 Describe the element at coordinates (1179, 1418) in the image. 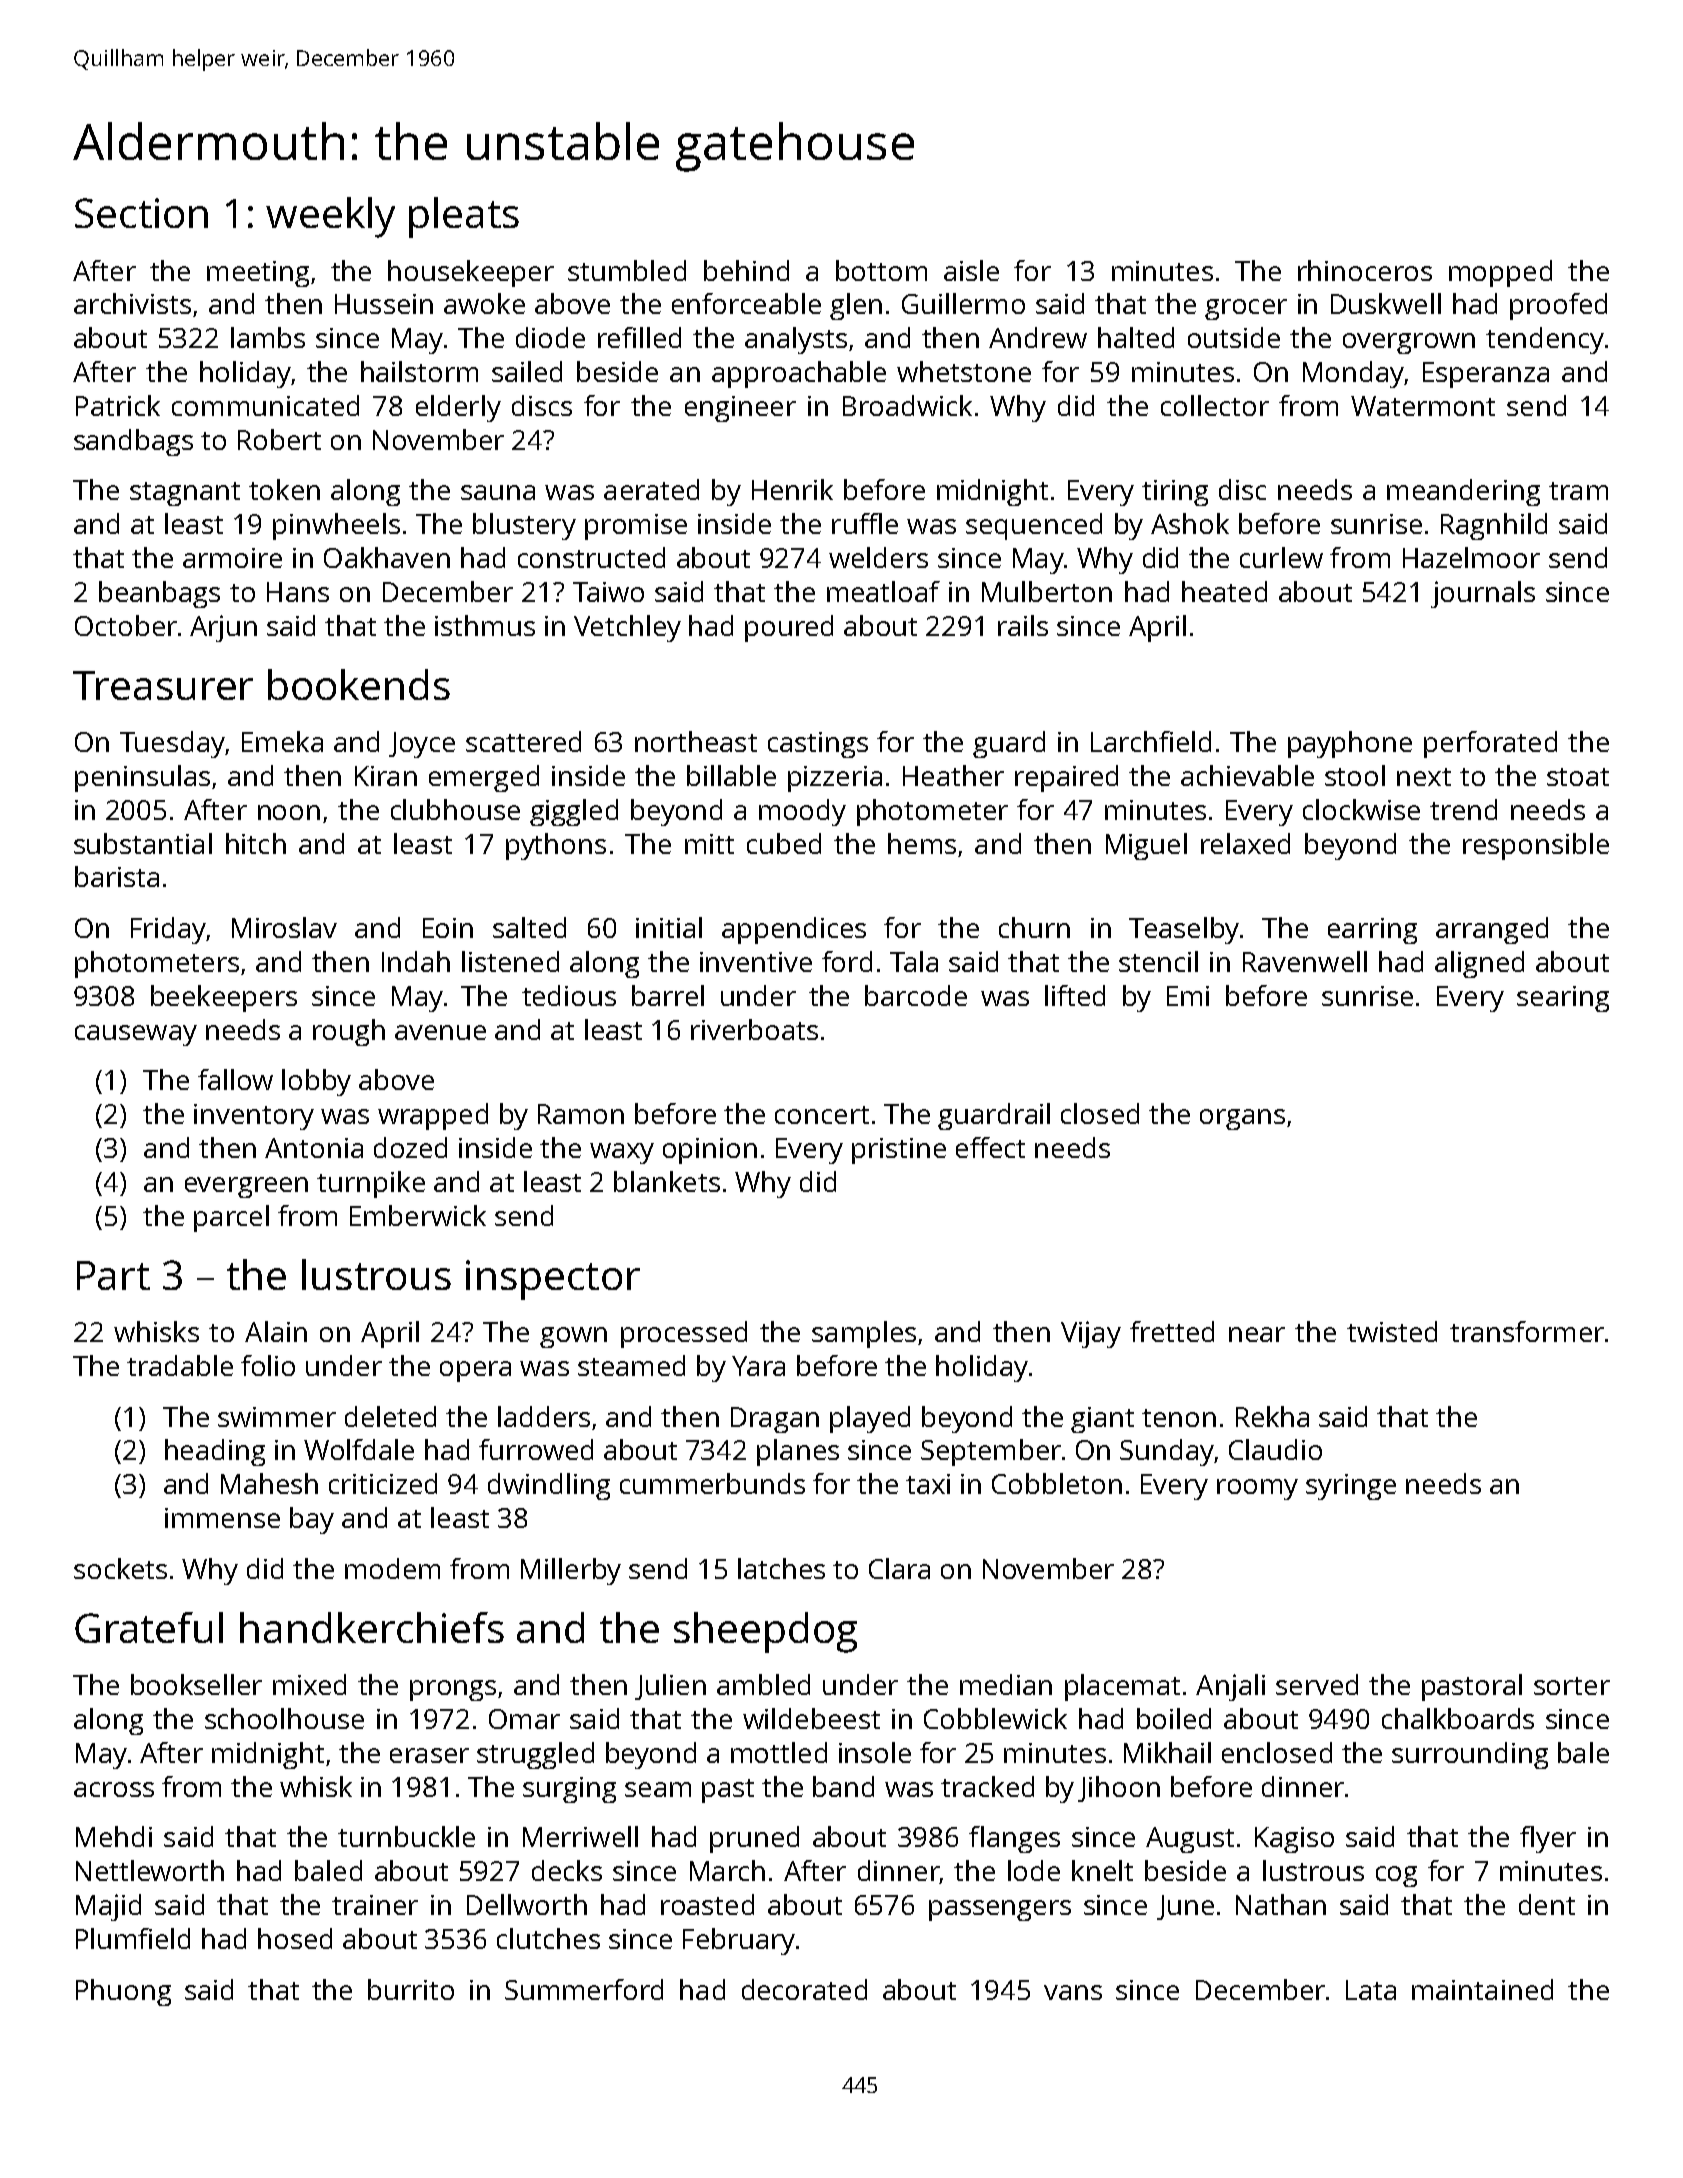

I see `tenon` at that location.
